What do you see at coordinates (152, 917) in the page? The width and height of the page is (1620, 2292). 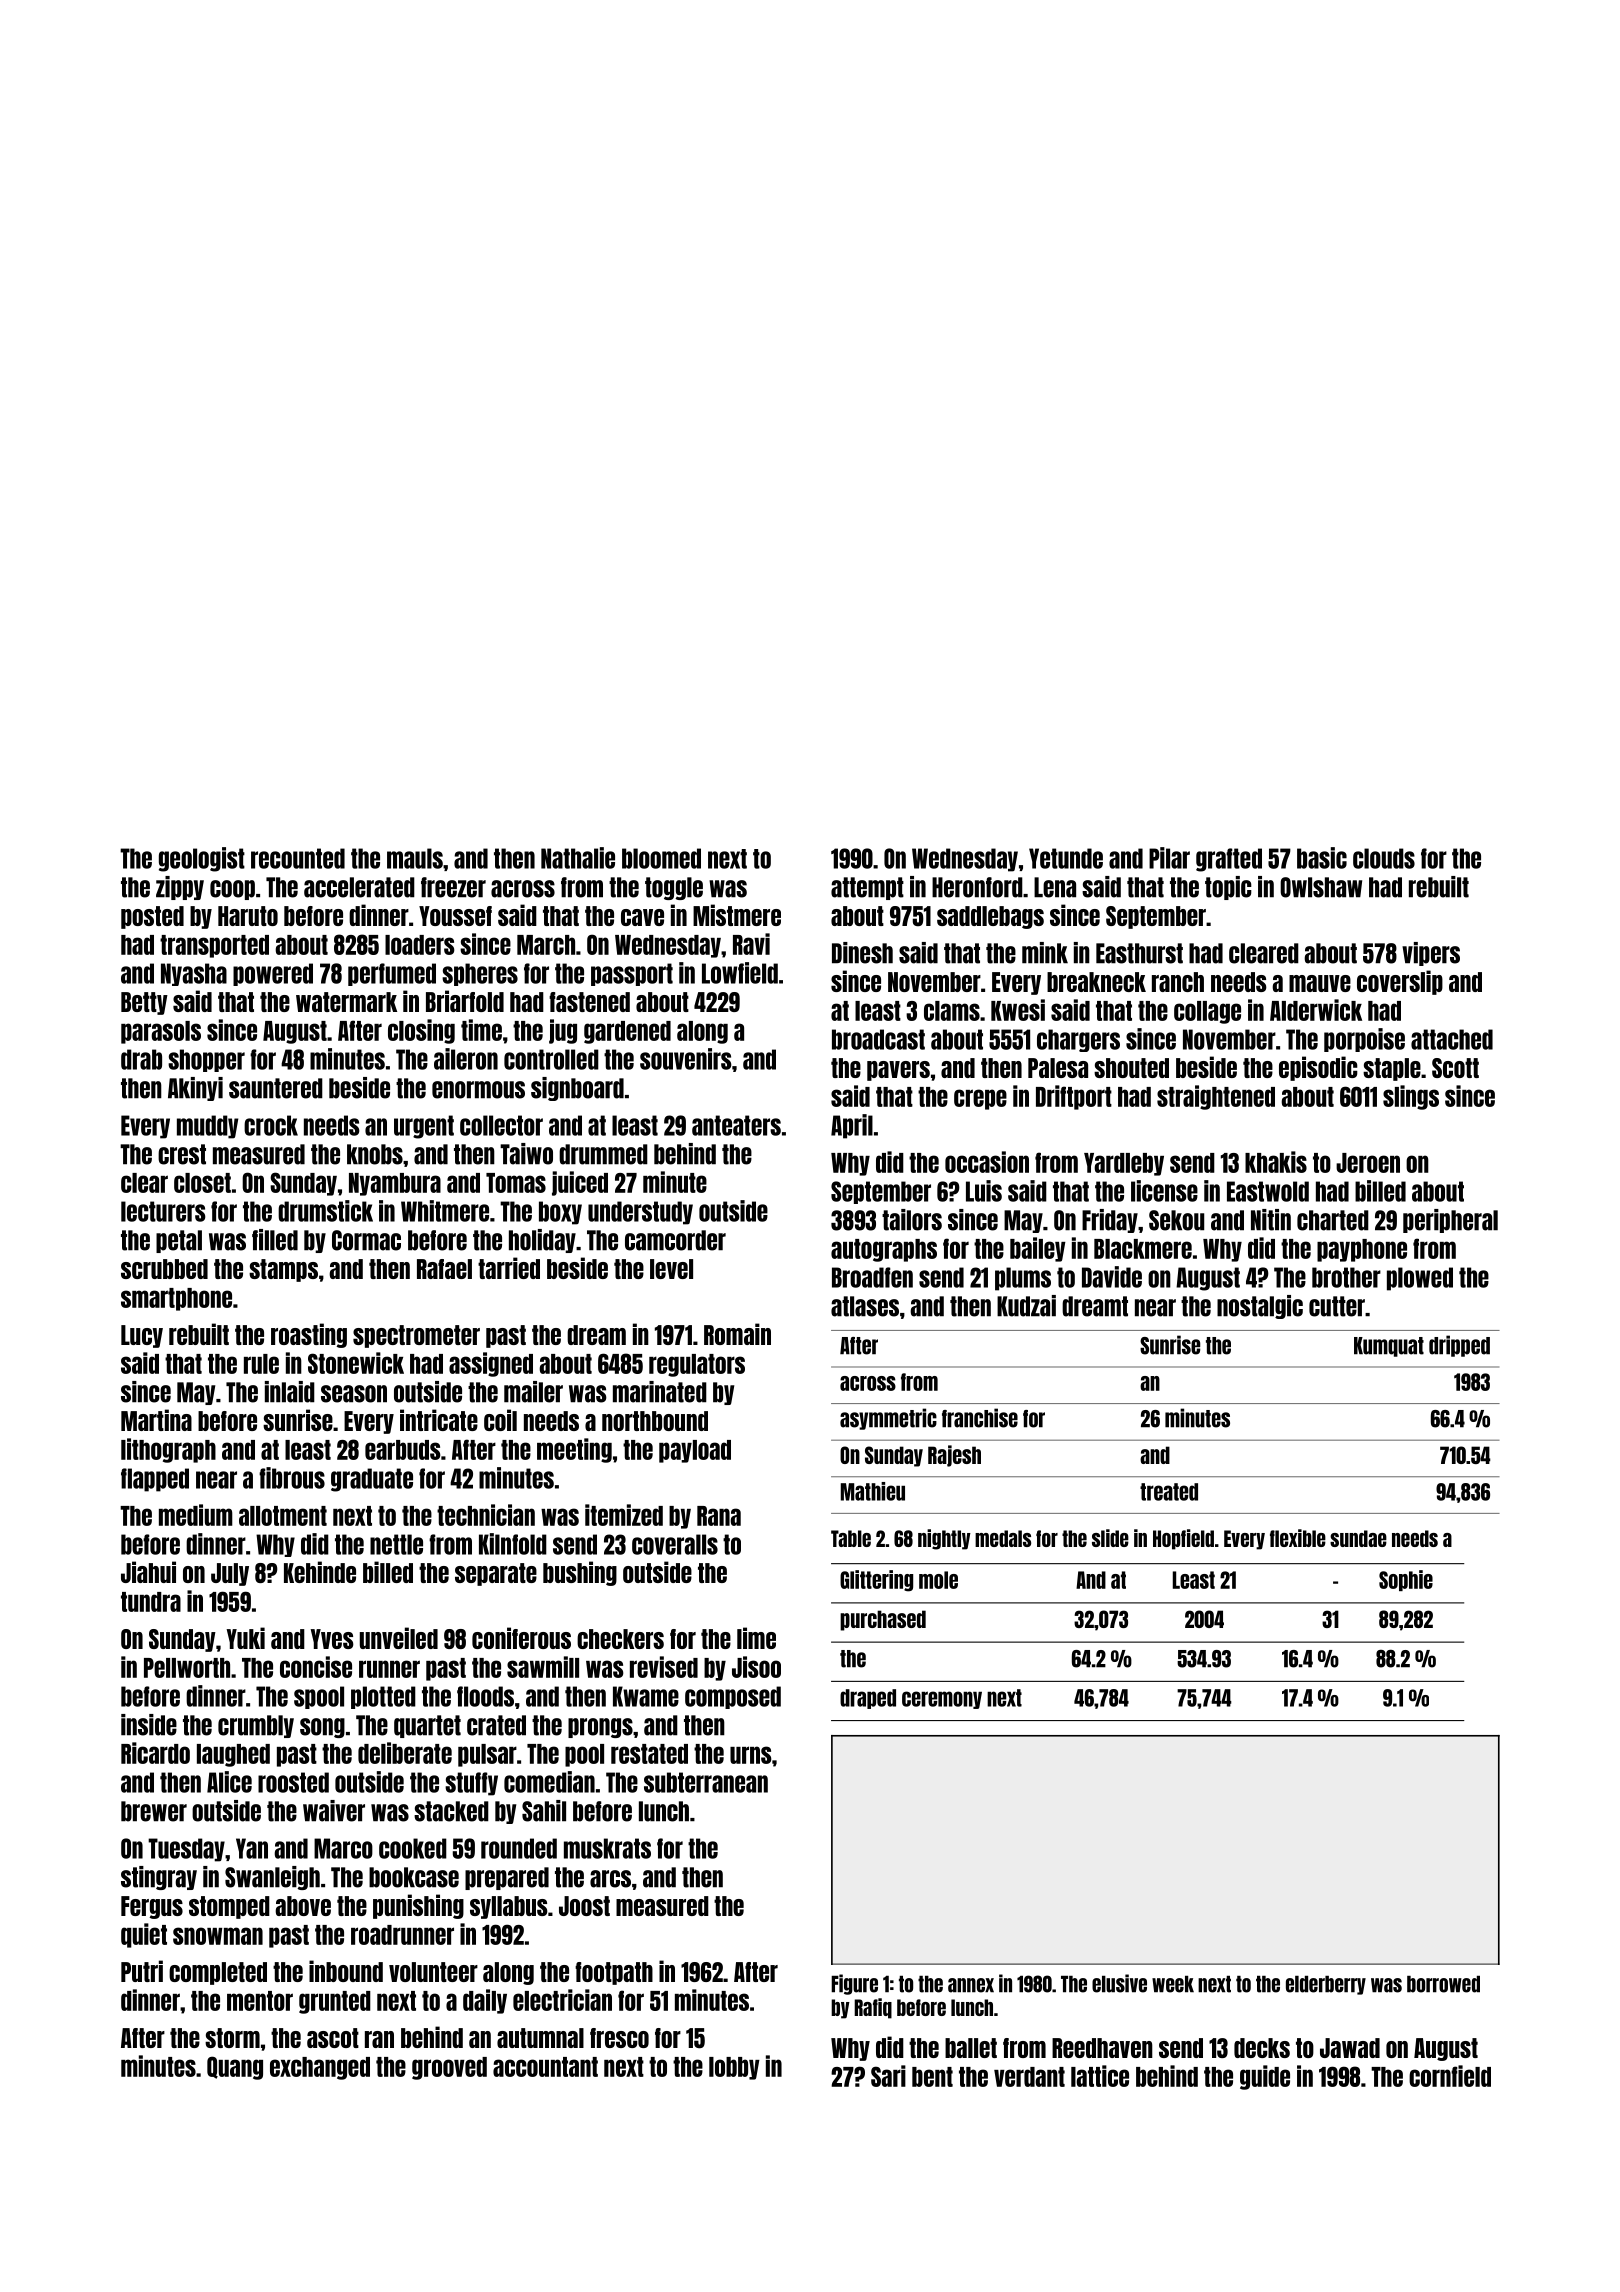 I see `posted` at bounding box center [152, 917].
